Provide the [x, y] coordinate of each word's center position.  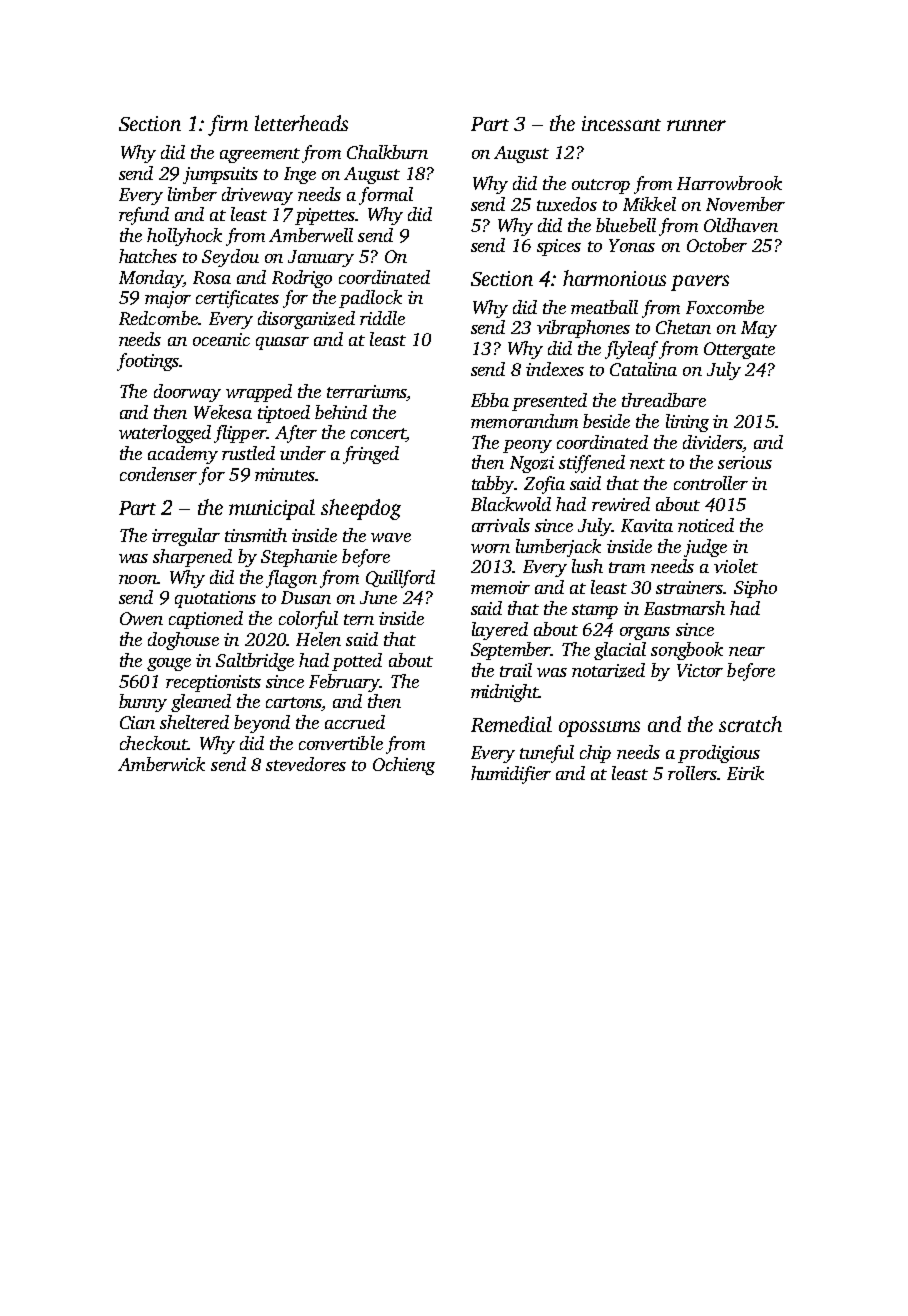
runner [696, 125]
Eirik [745, 773]
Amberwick [161, 764]
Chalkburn [387, 152]
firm [228, 125]
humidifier [511, 775]
